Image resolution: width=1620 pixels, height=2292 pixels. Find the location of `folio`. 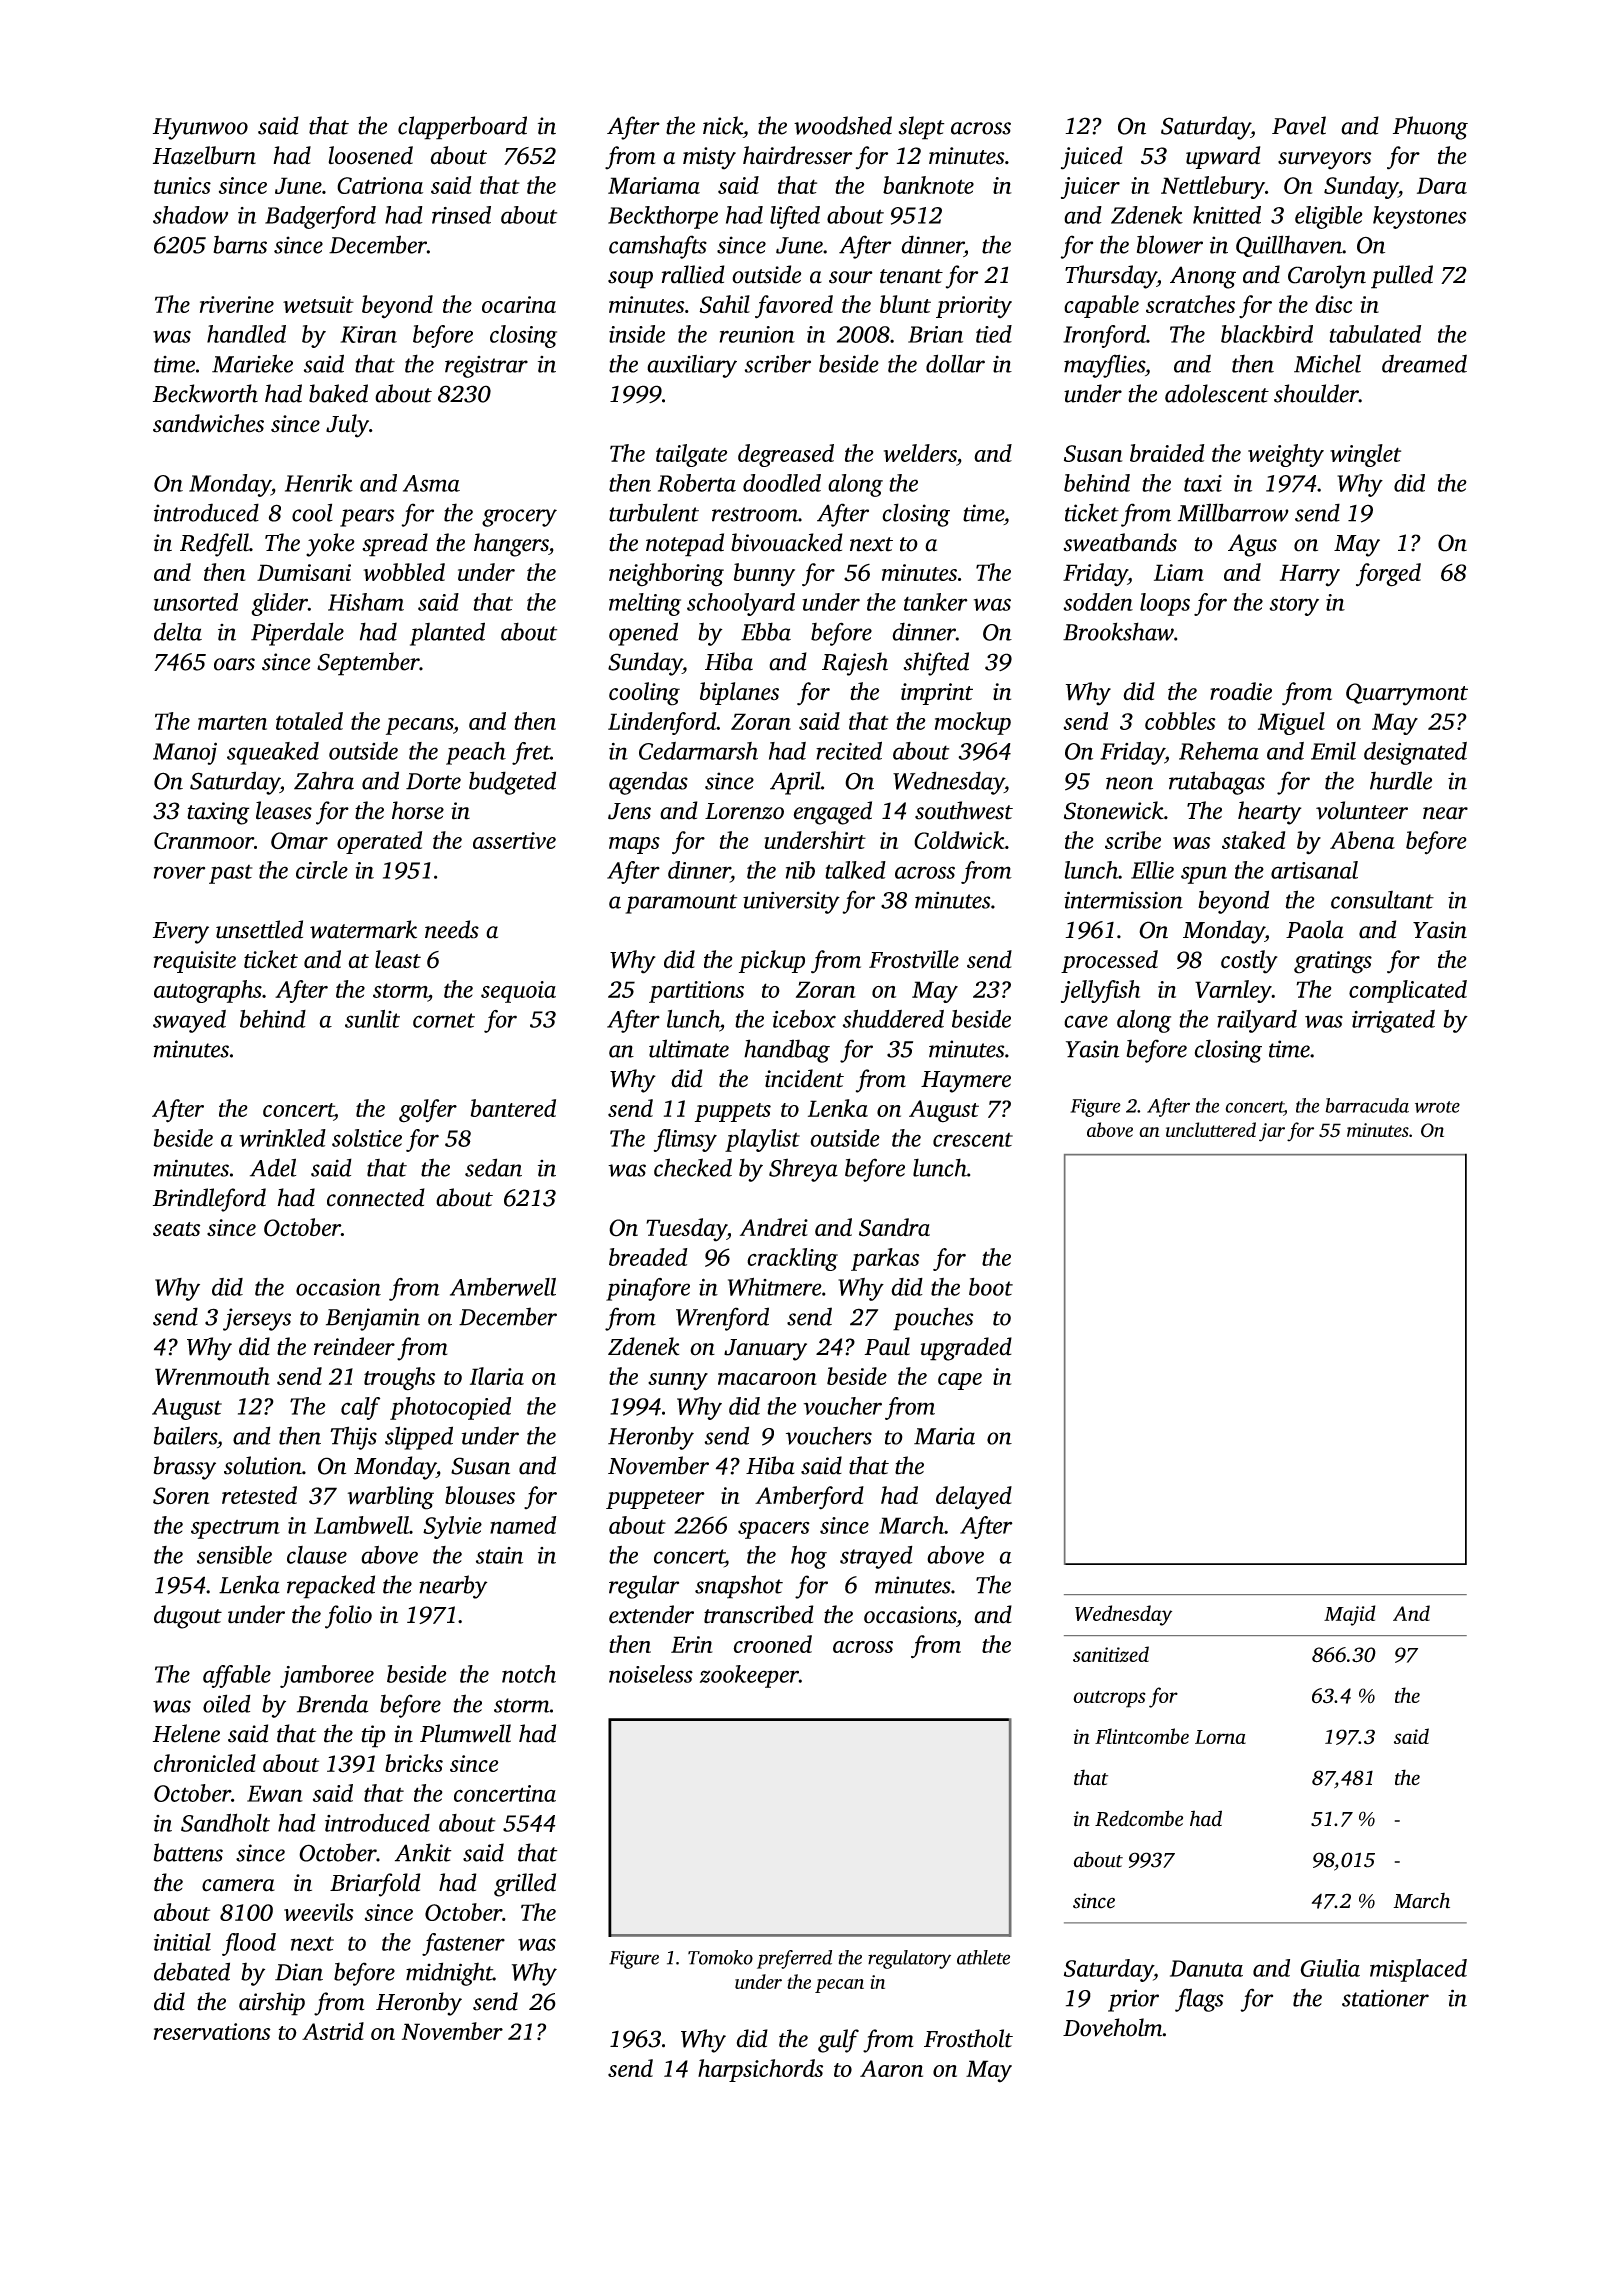

folio is located at coordinates (348, 1617).
